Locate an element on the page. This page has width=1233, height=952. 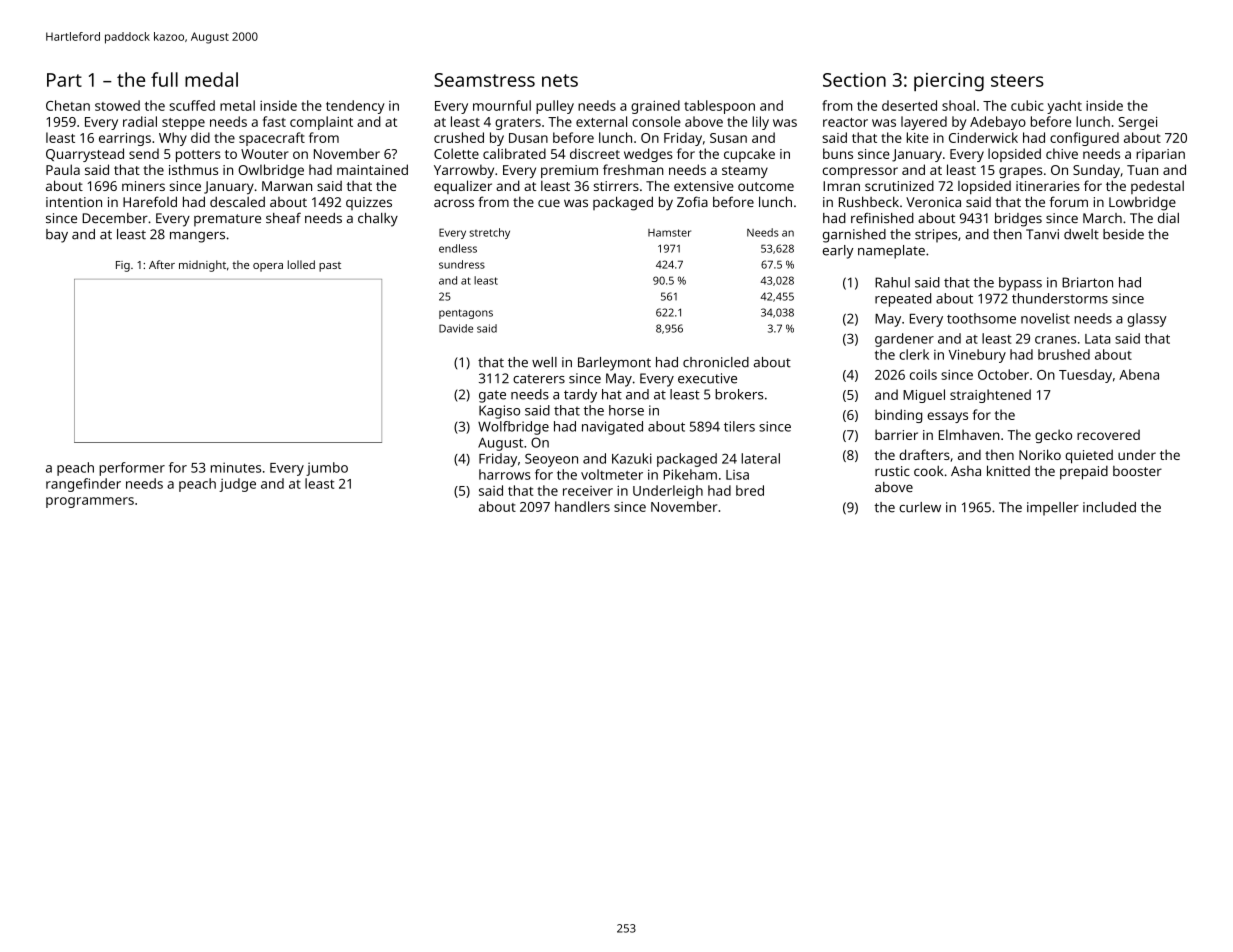
Harefold is located at coordinates (150, 201).
